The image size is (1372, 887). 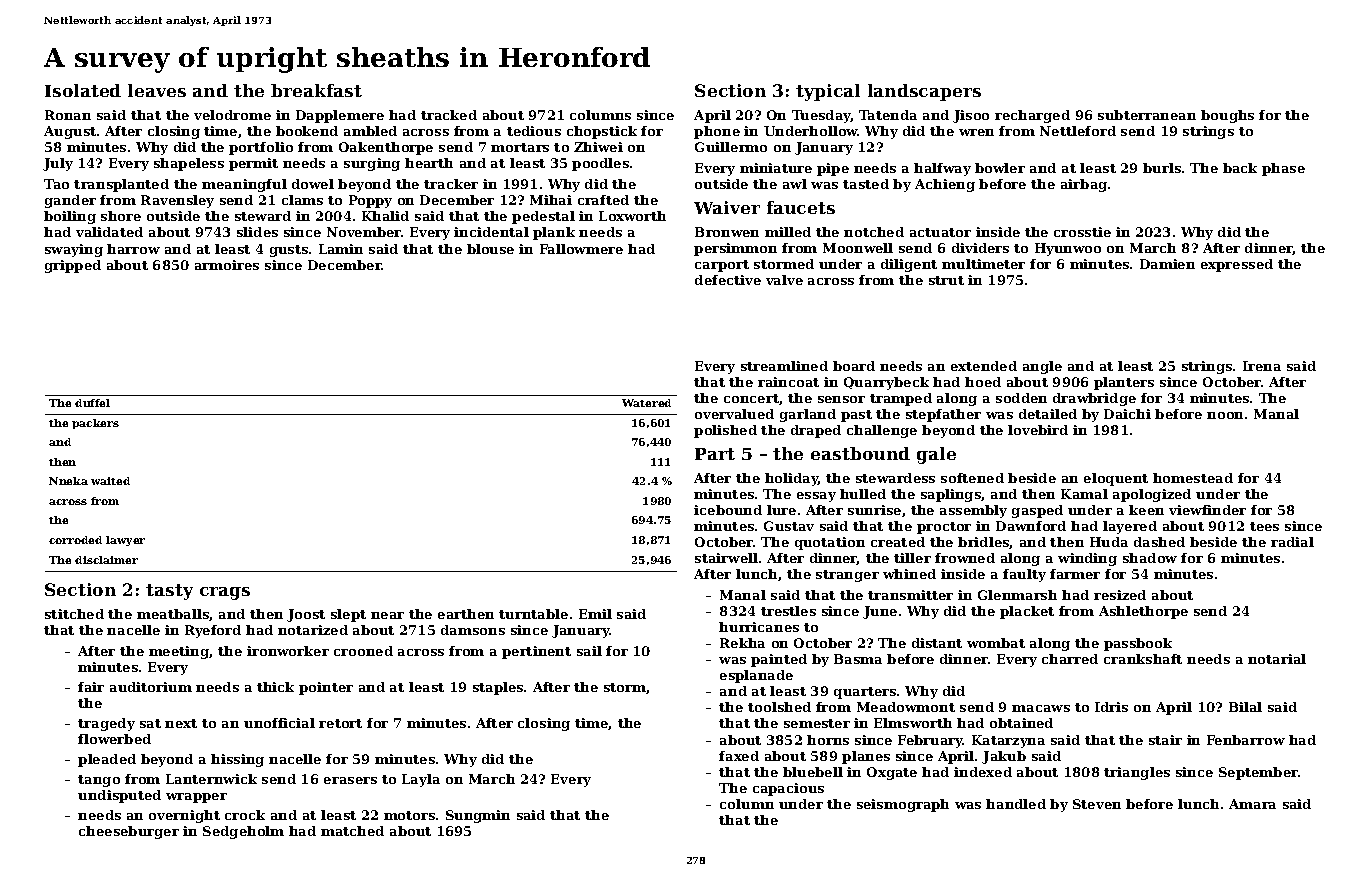 What do you see at coordinates (924, 92) in the page?
I see `landscapers` at bounding box center [924, 92].
